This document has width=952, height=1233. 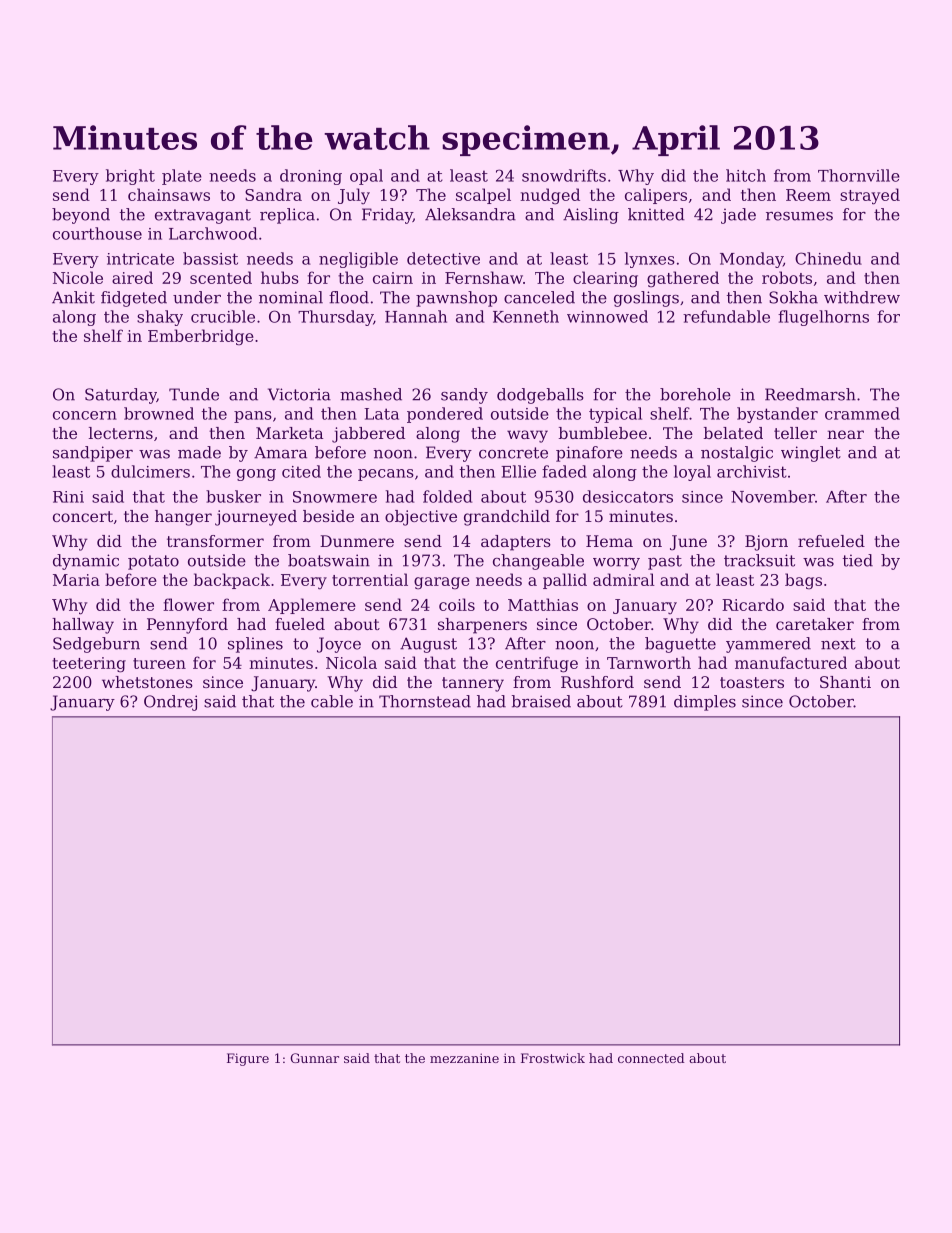 What do you see at coordinates (248, 1059) in the document?
I see `Figure` at bounding box center [248, 1059].
